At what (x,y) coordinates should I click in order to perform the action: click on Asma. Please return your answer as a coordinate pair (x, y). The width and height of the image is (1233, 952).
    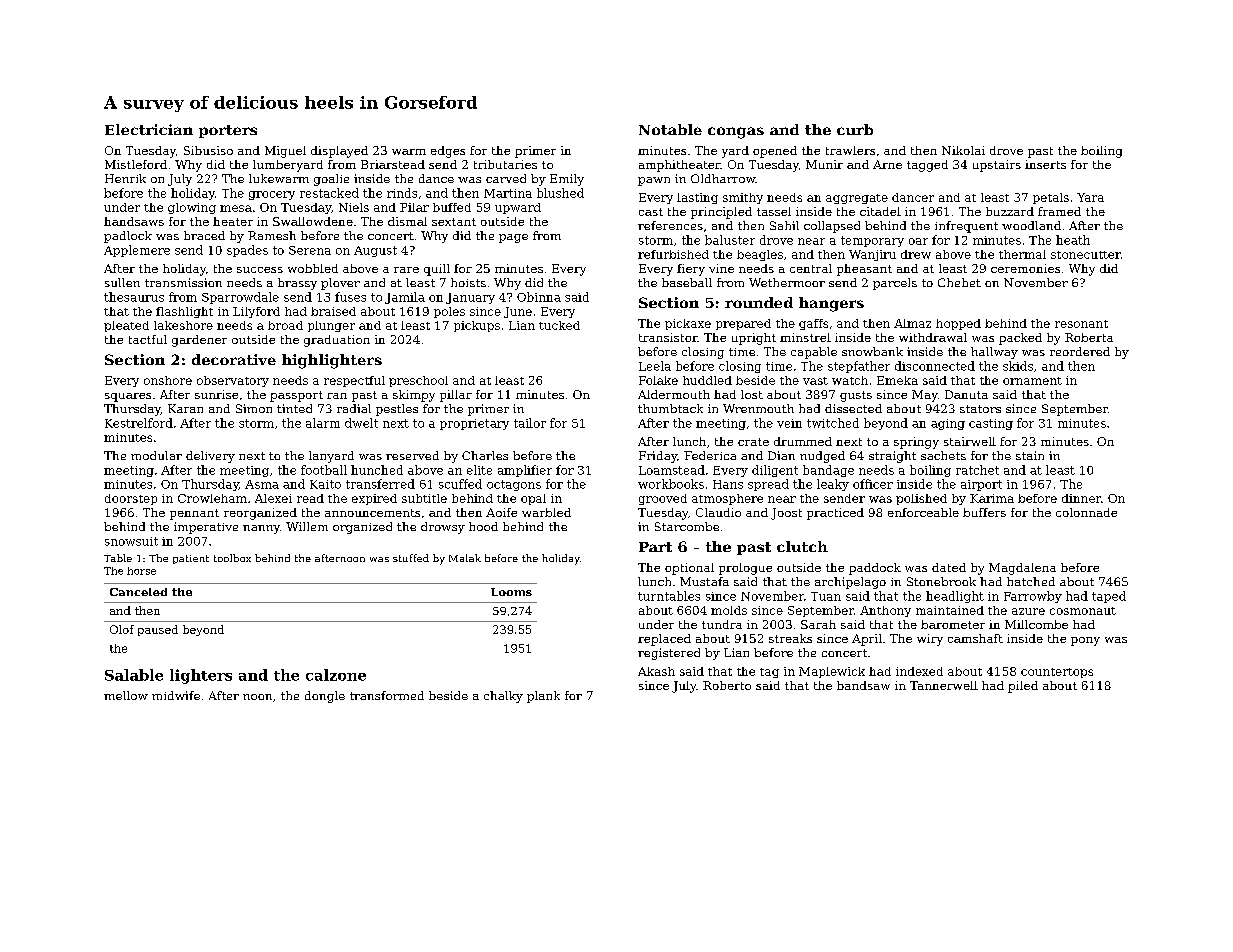
    Looking at the image, I should click on (262, 484).
